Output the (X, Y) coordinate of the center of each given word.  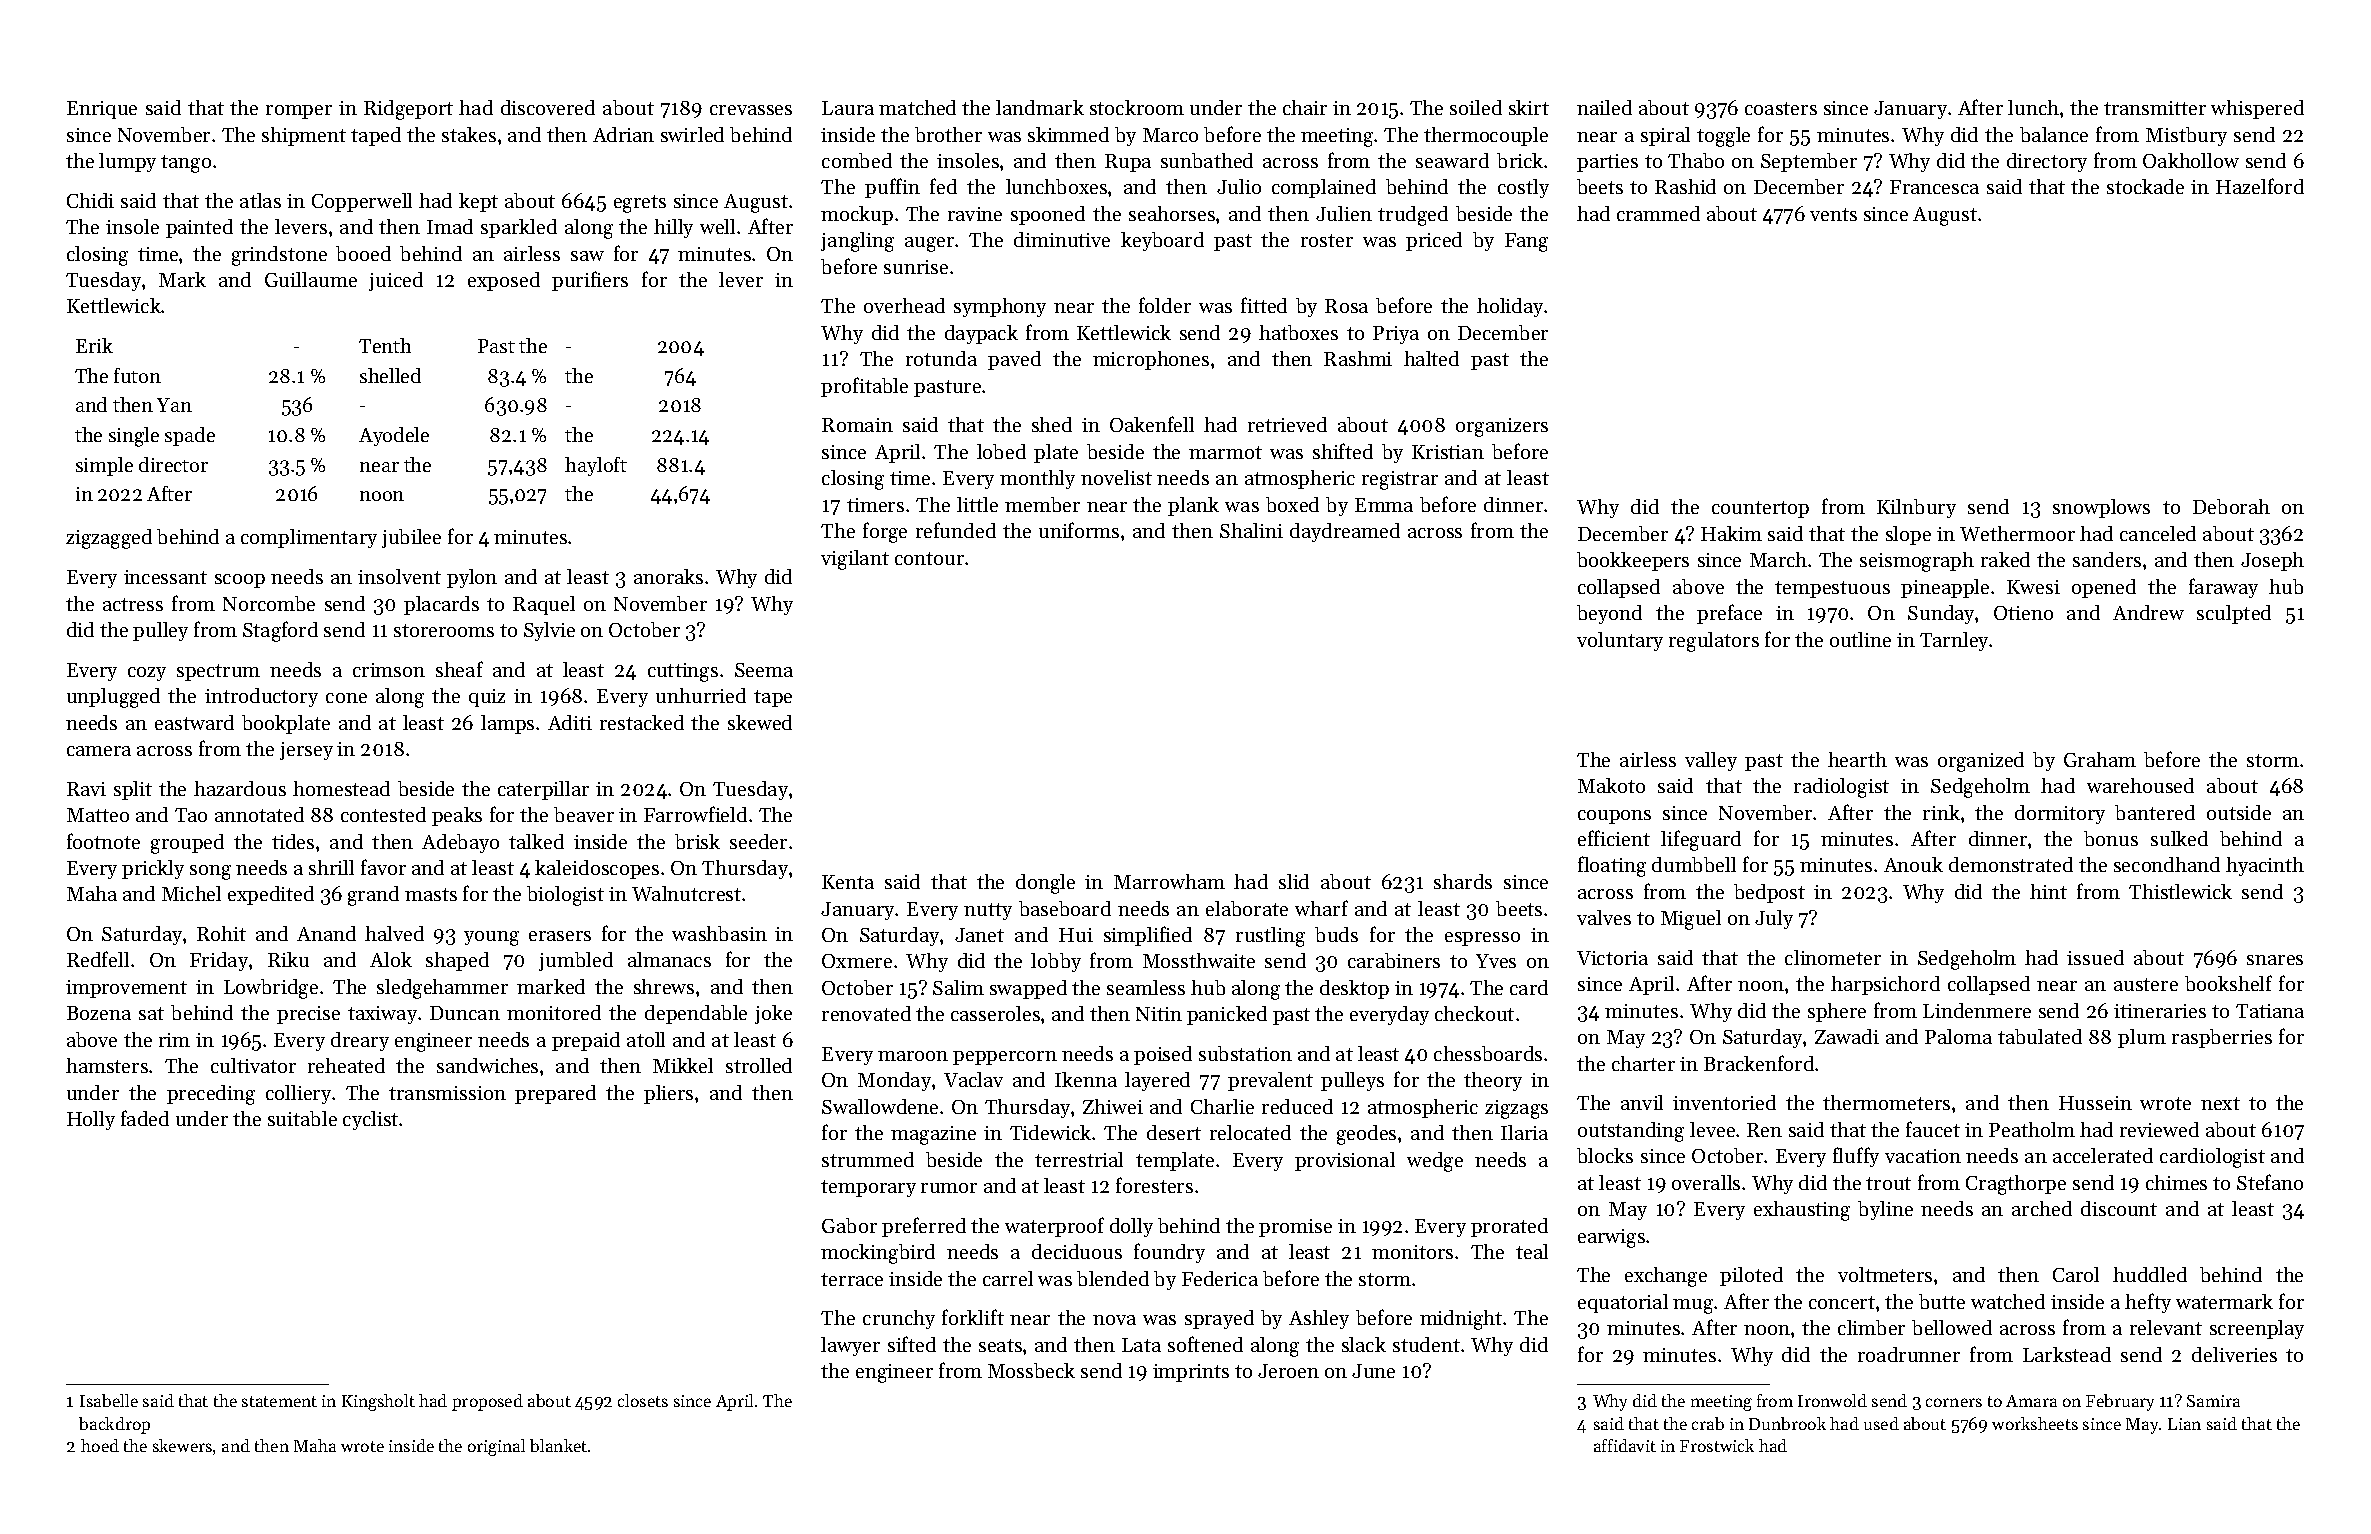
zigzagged (109, 539)
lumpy (127, 162)
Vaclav (973, 1079)
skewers (182, 1445)
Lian (2184, 1424)
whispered (2257, 109)
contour (929, 558)
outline (1860, 639)
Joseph (2272, 561)
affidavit (1625, 1445)
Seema (764, 670)
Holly (91, 1120)
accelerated (2103, 1155)
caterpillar (543, 790)
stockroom (1137, 107)
